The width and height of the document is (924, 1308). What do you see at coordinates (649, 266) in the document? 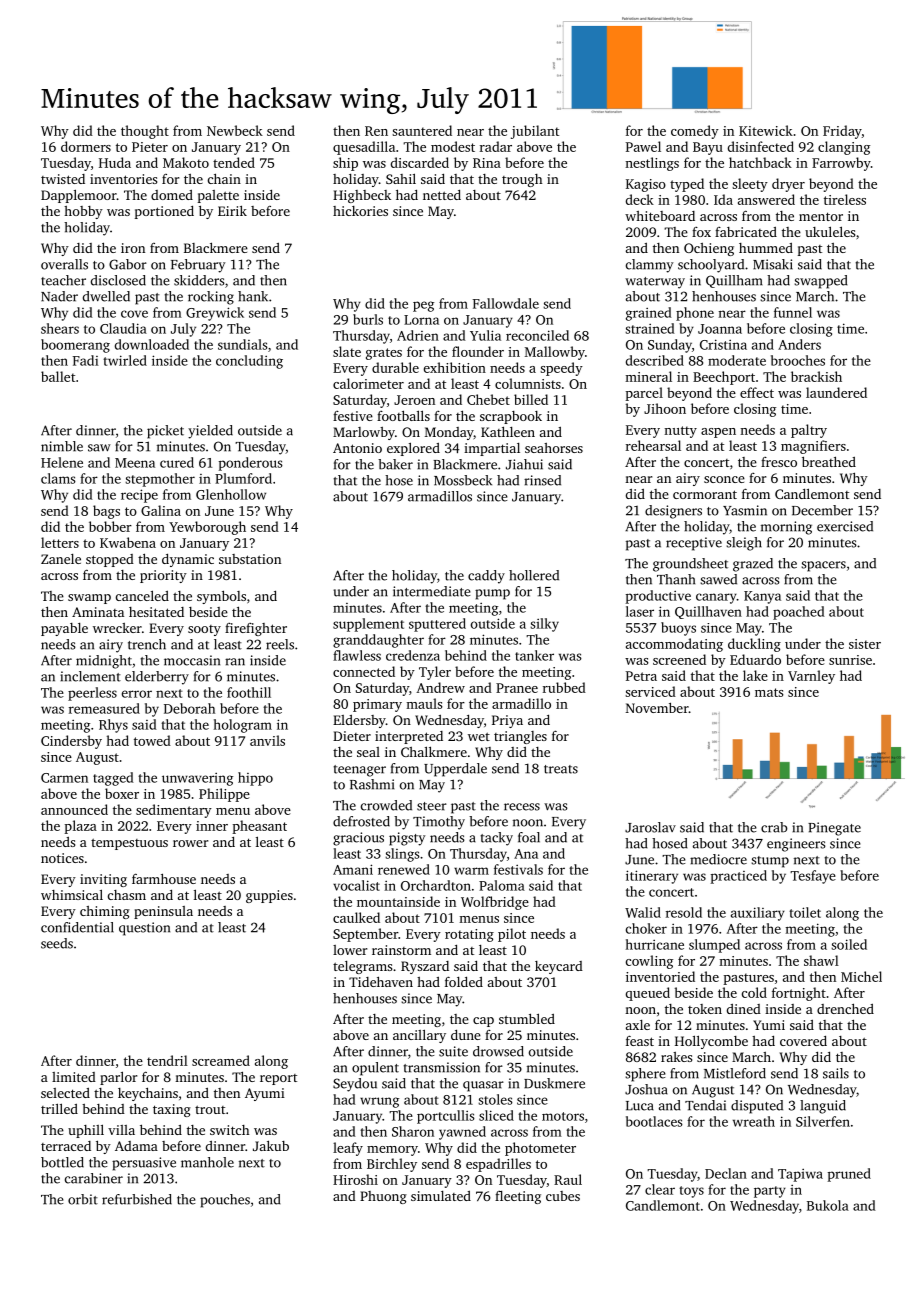
I see `clammy` at bounding box center [649, 266].
